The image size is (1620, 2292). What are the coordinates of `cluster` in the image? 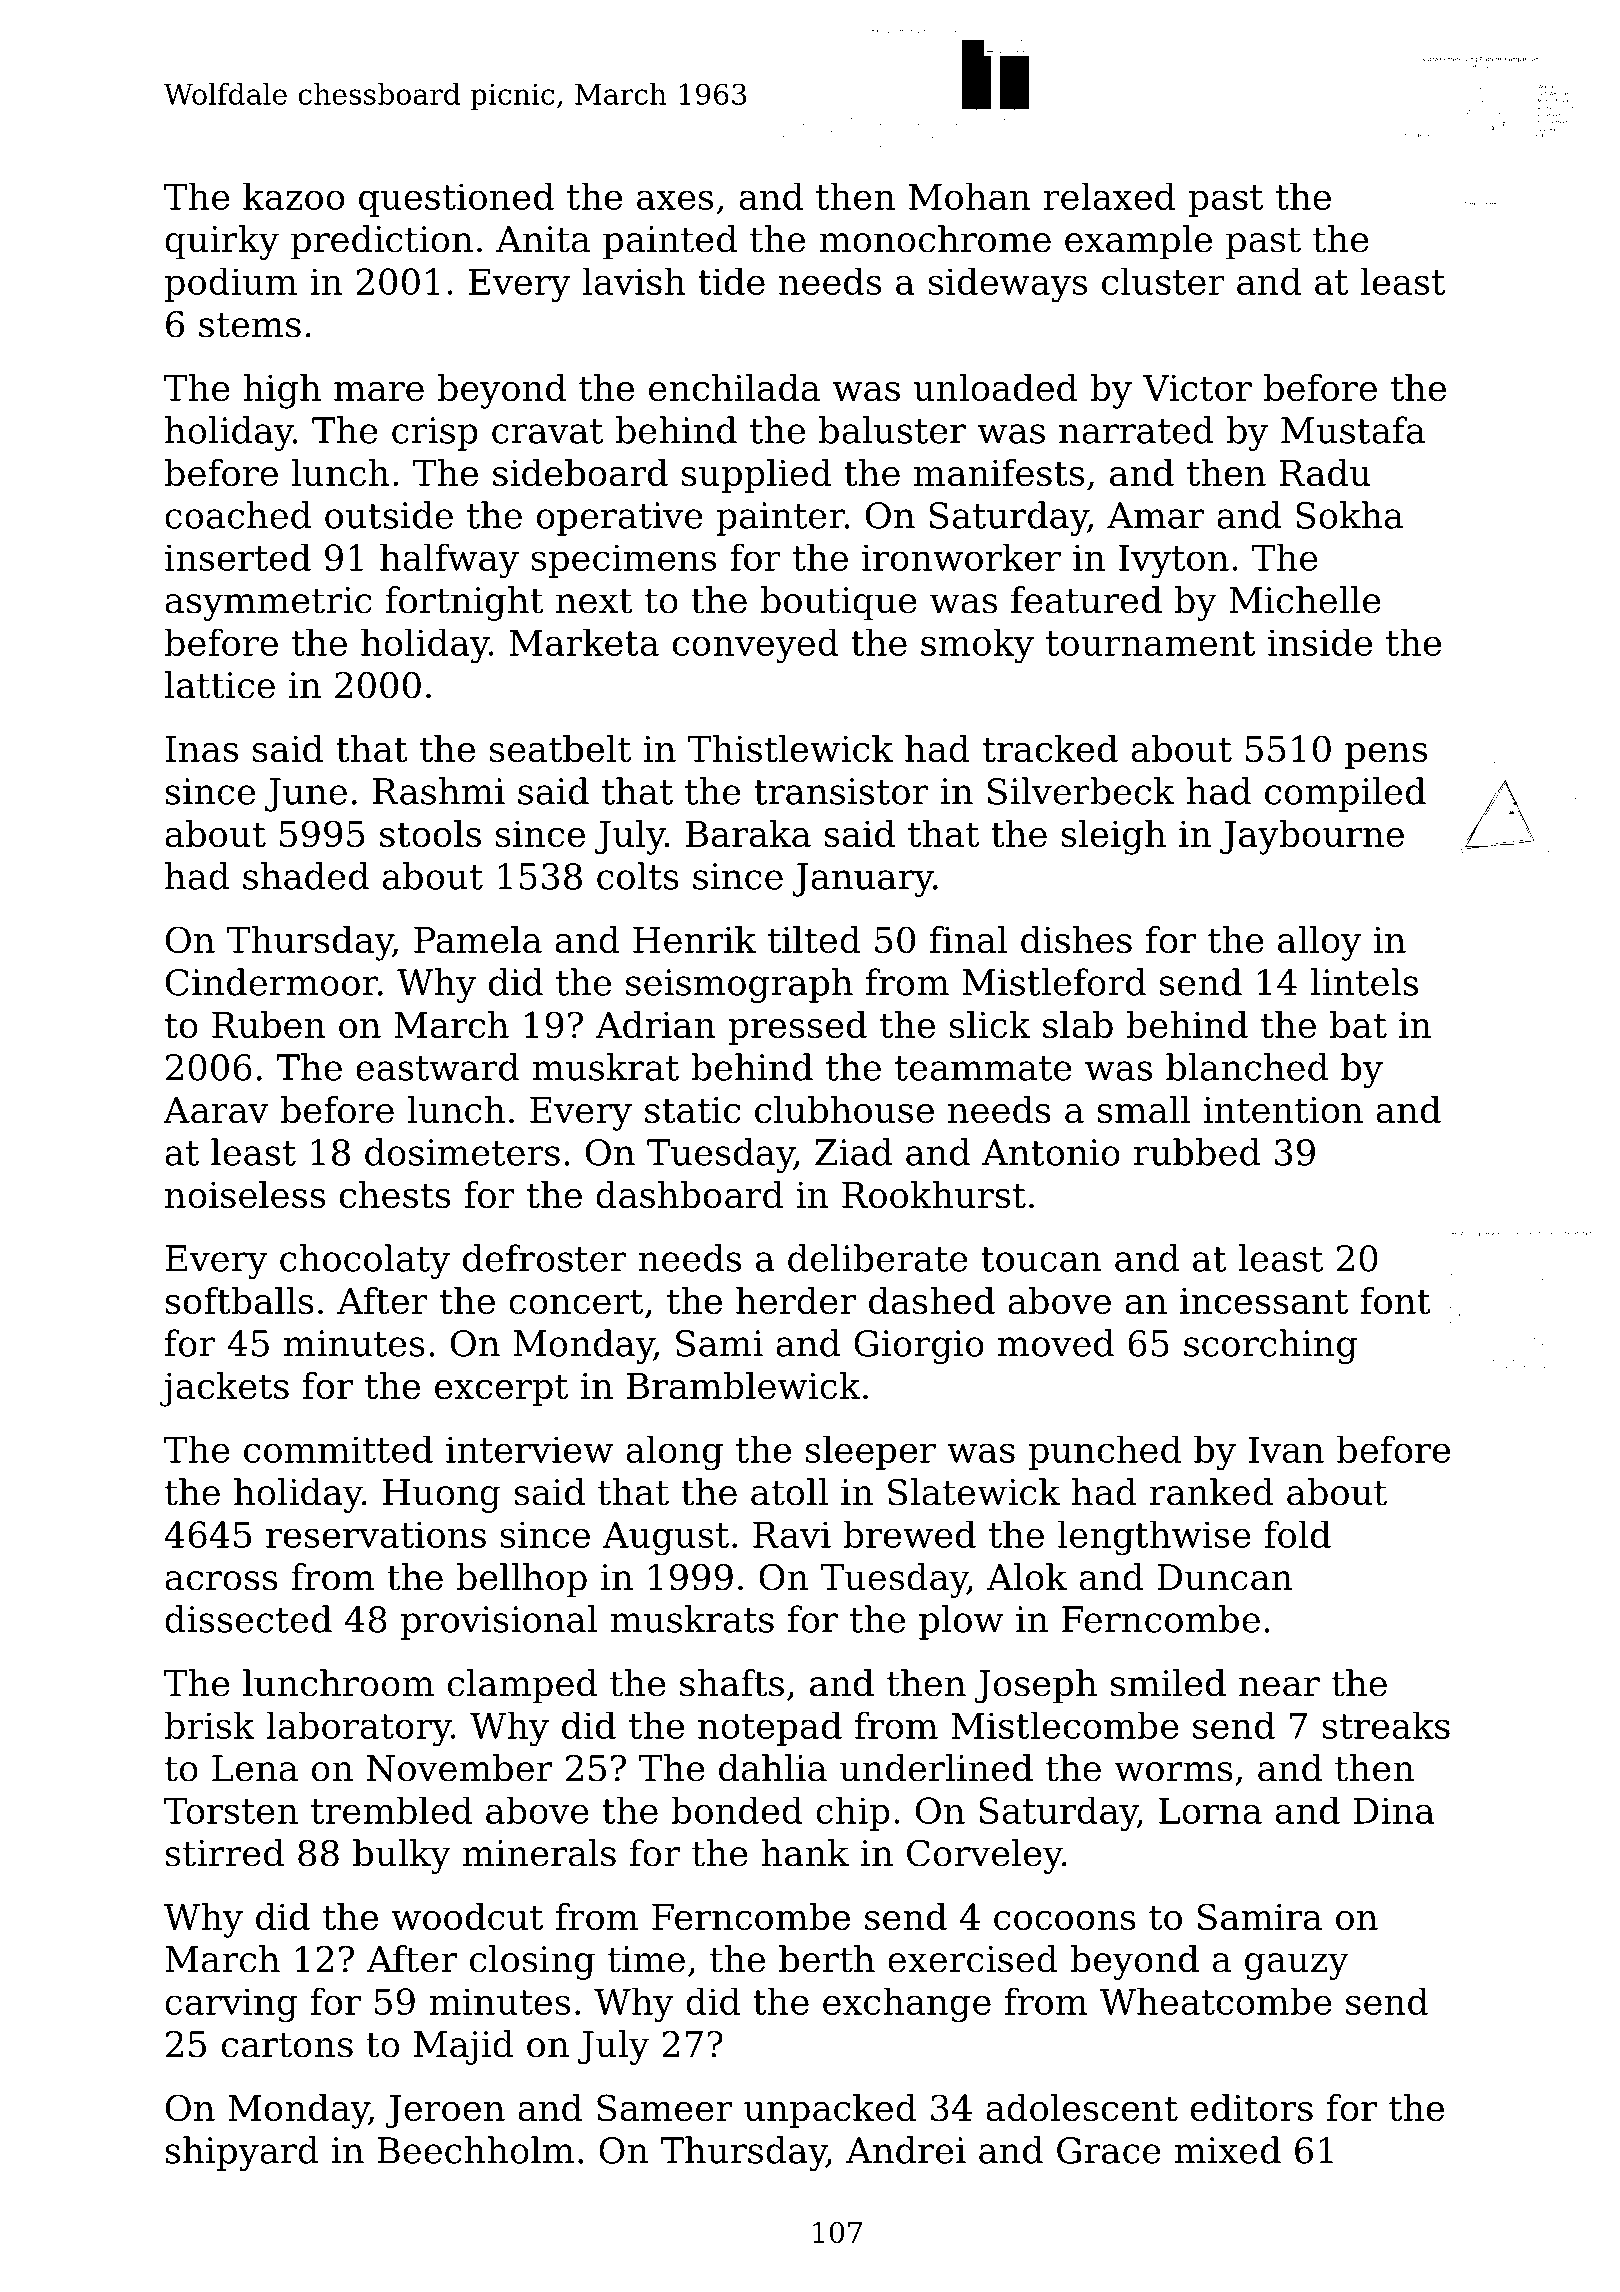 It's located at (1163, 281).
